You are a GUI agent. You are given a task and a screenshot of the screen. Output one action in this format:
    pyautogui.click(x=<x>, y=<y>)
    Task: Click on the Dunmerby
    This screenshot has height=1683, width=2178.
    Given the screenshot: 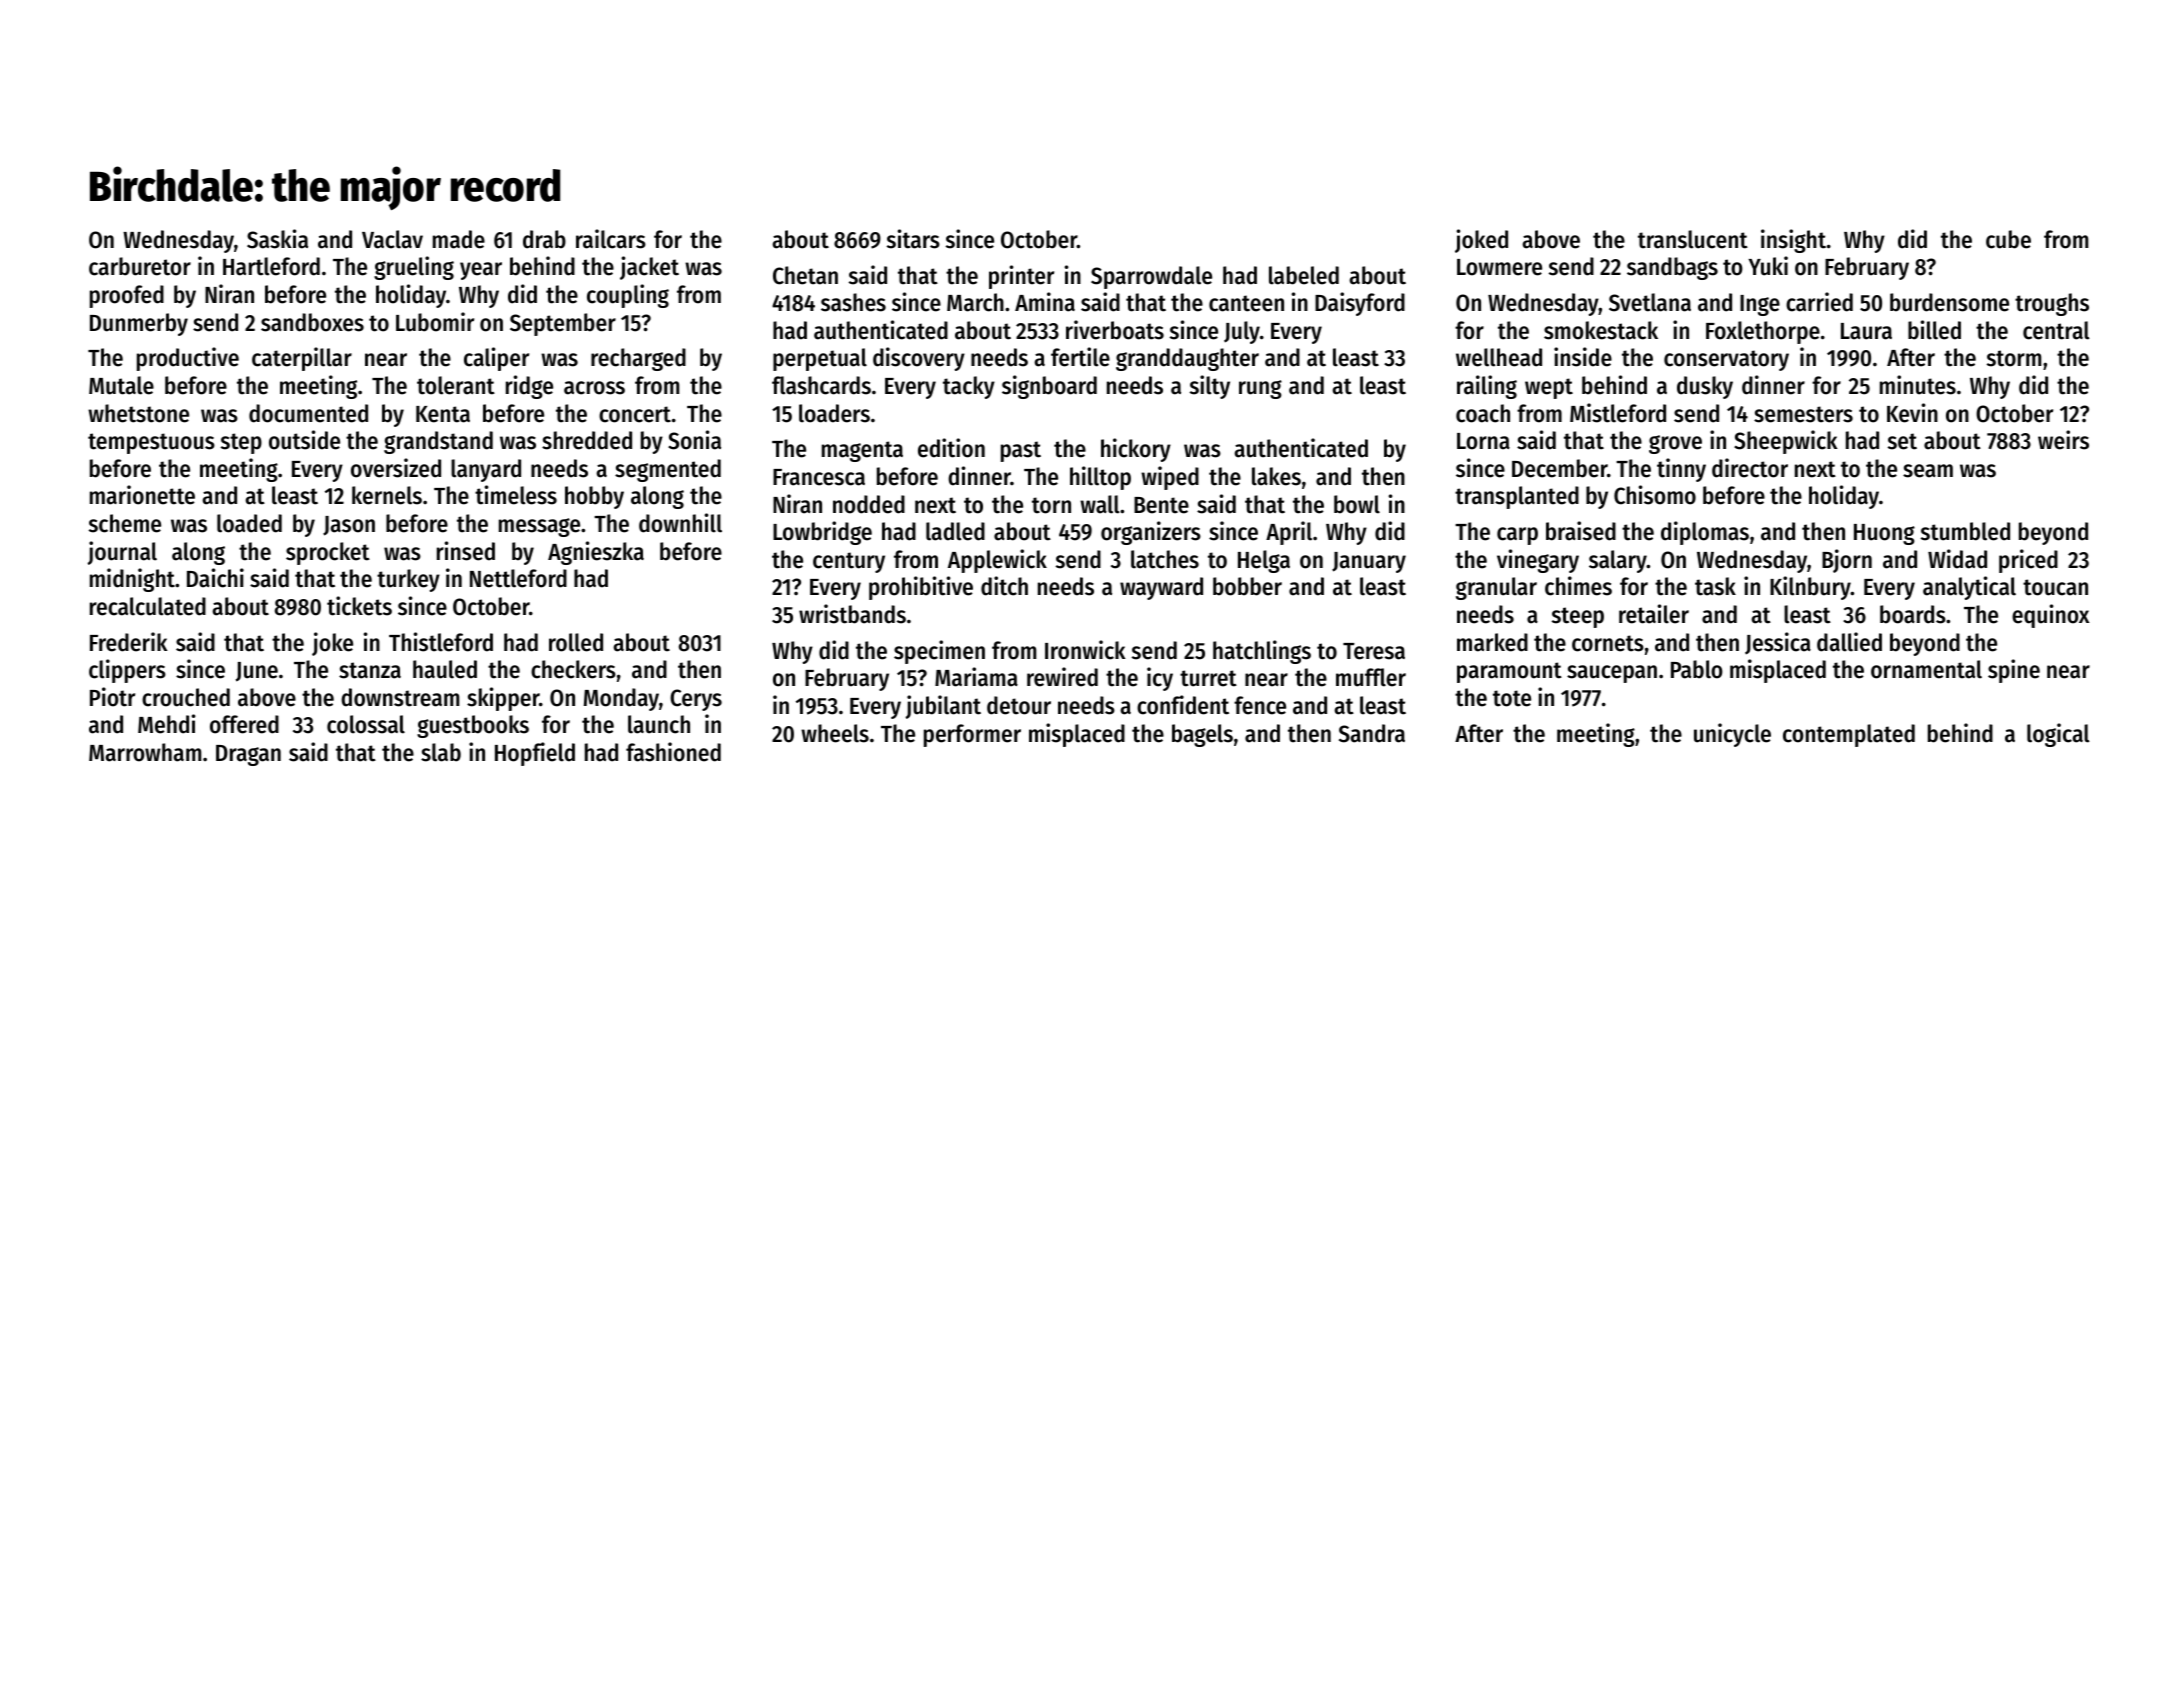 What is the action you would take?
    pyautogui.click(x=139, y=324)
